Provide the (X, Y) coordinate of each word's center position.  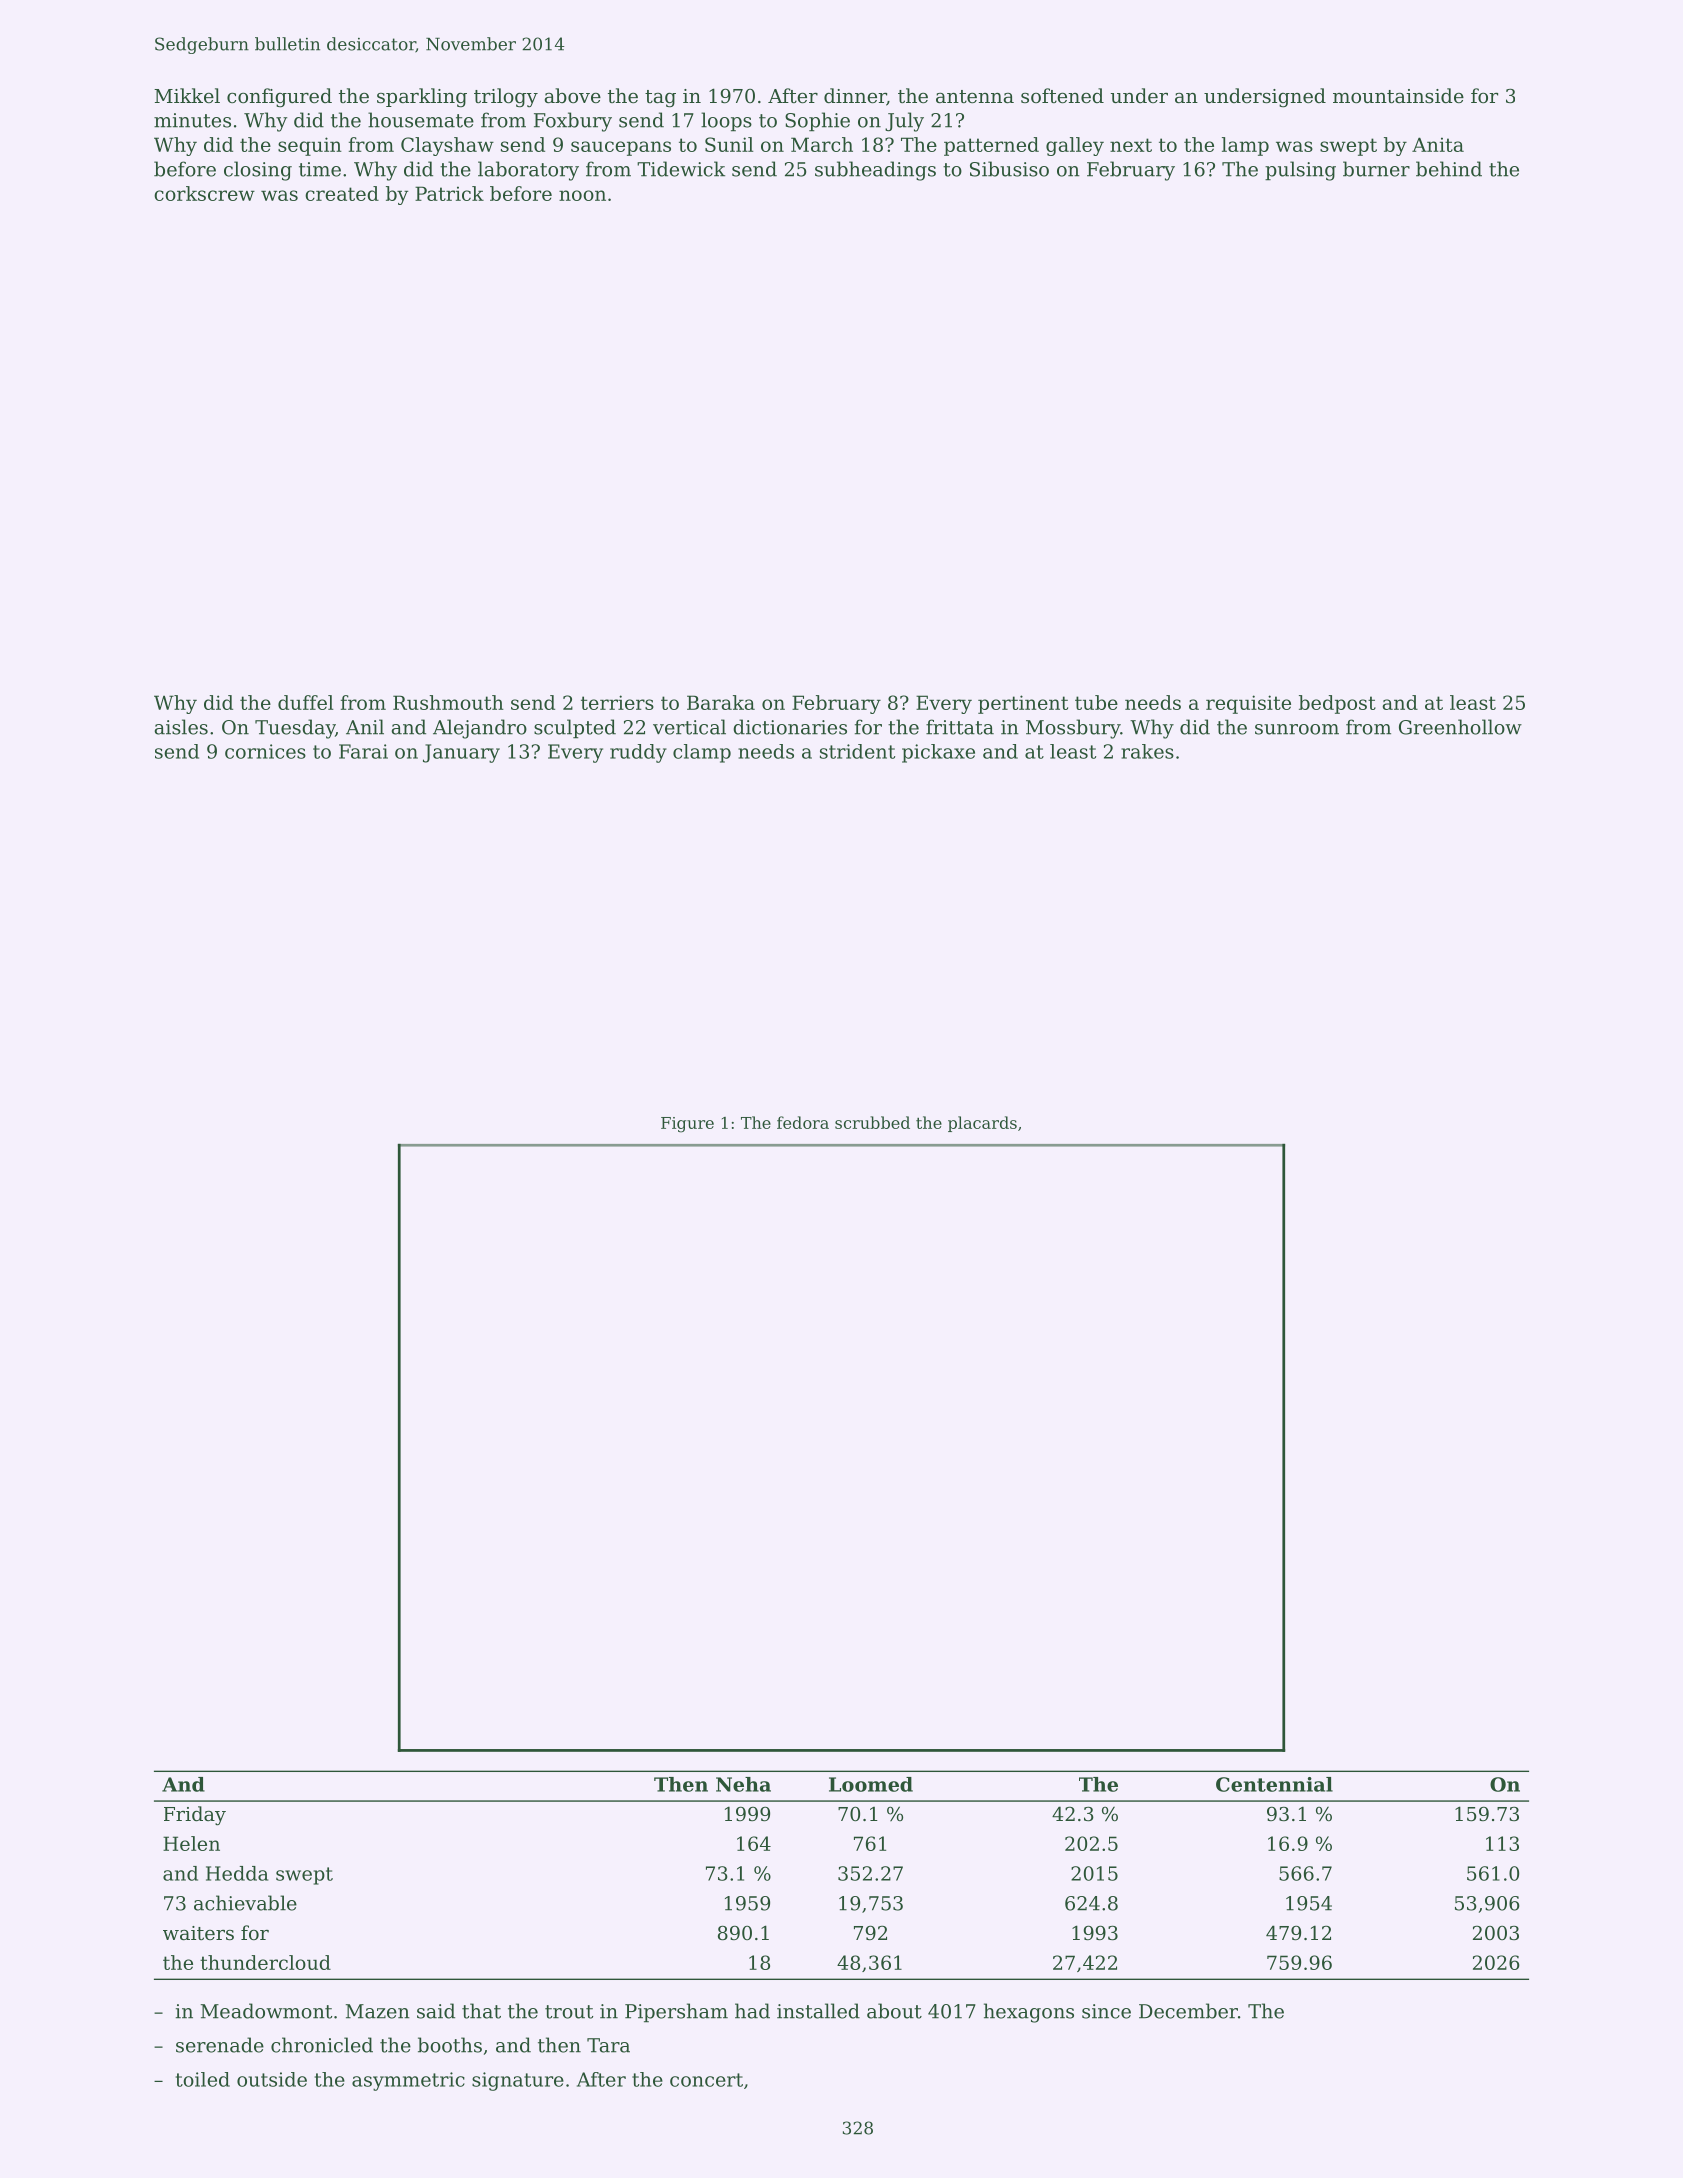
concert (706, 2080)
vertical (689, 727)
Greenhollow (1460, 727)
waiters (198, 1933)
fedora (803, 1122)
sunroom (1297, 729)
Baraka (721, 702)
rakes (1147, 751)
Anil (365, 726)
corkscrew (204, 193)
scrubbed (872, 1122)
